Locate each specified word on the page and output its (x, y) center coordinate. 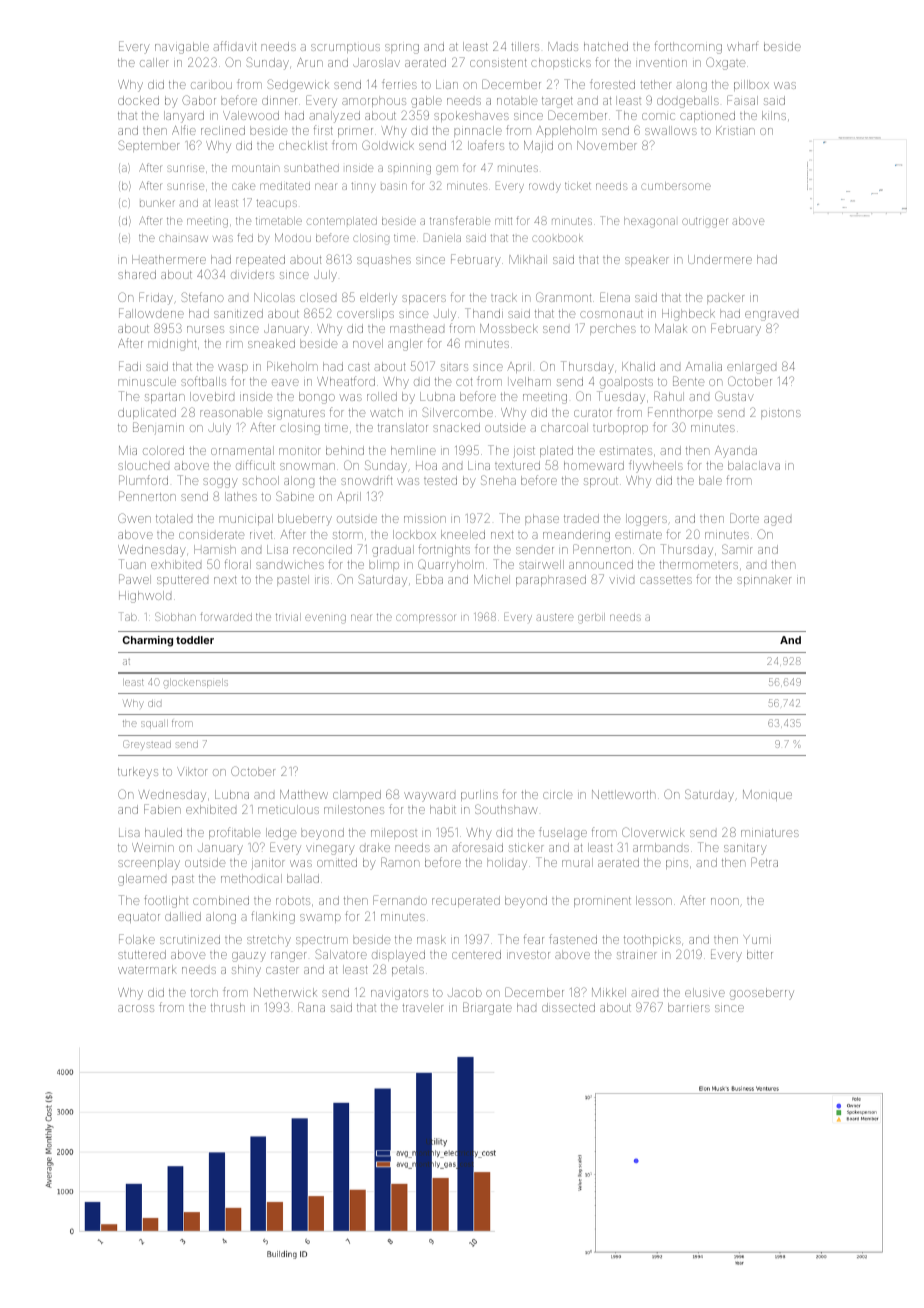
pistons (781, 414)
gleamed (142, 880)
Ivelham (530, 381)
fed (245, 237)
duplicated (147, 413)
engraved (771, 316)
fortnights (444, 550)
